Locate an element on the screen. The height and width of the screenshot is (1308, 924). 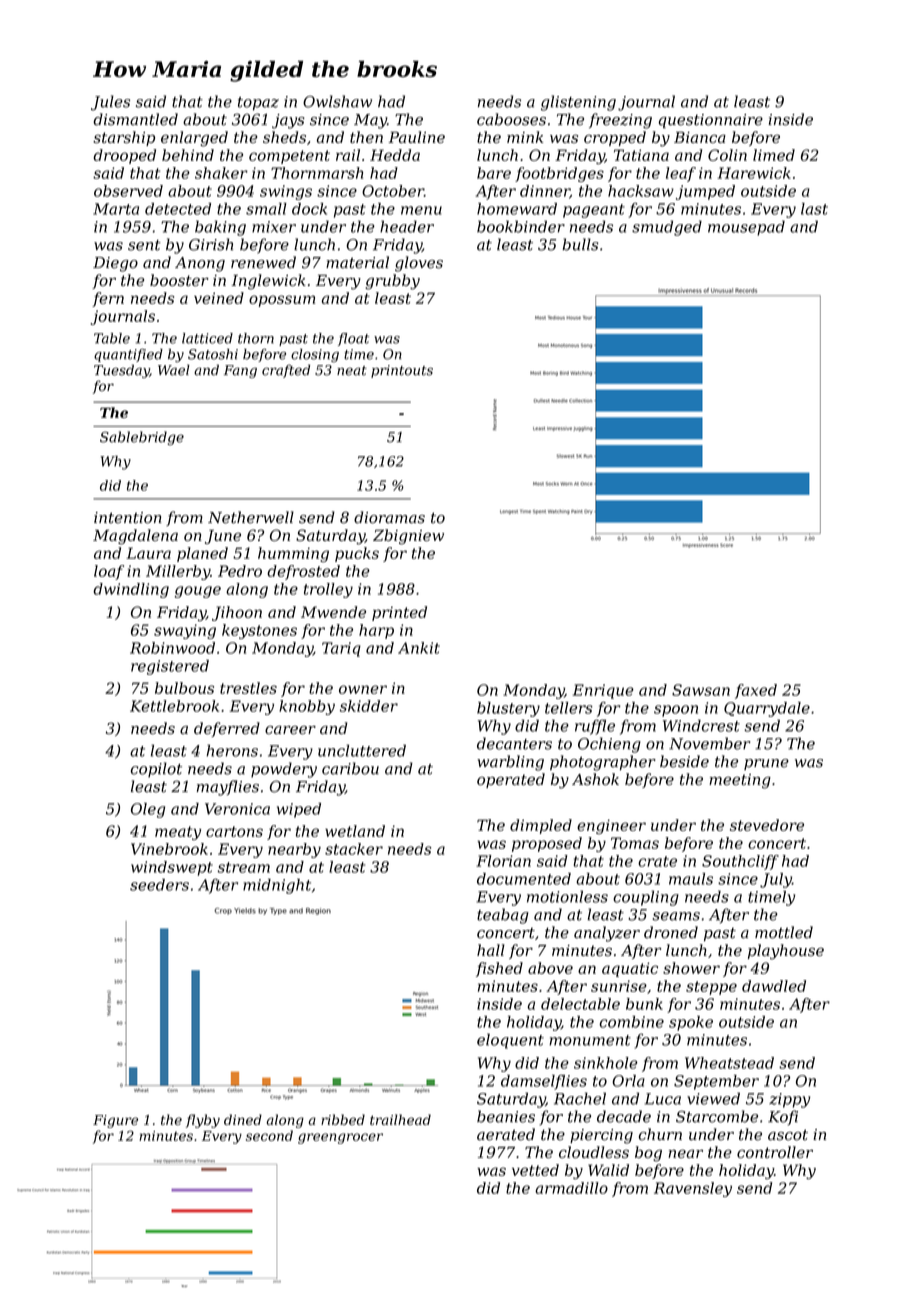
stacker is located at coordinates (354, 849).
